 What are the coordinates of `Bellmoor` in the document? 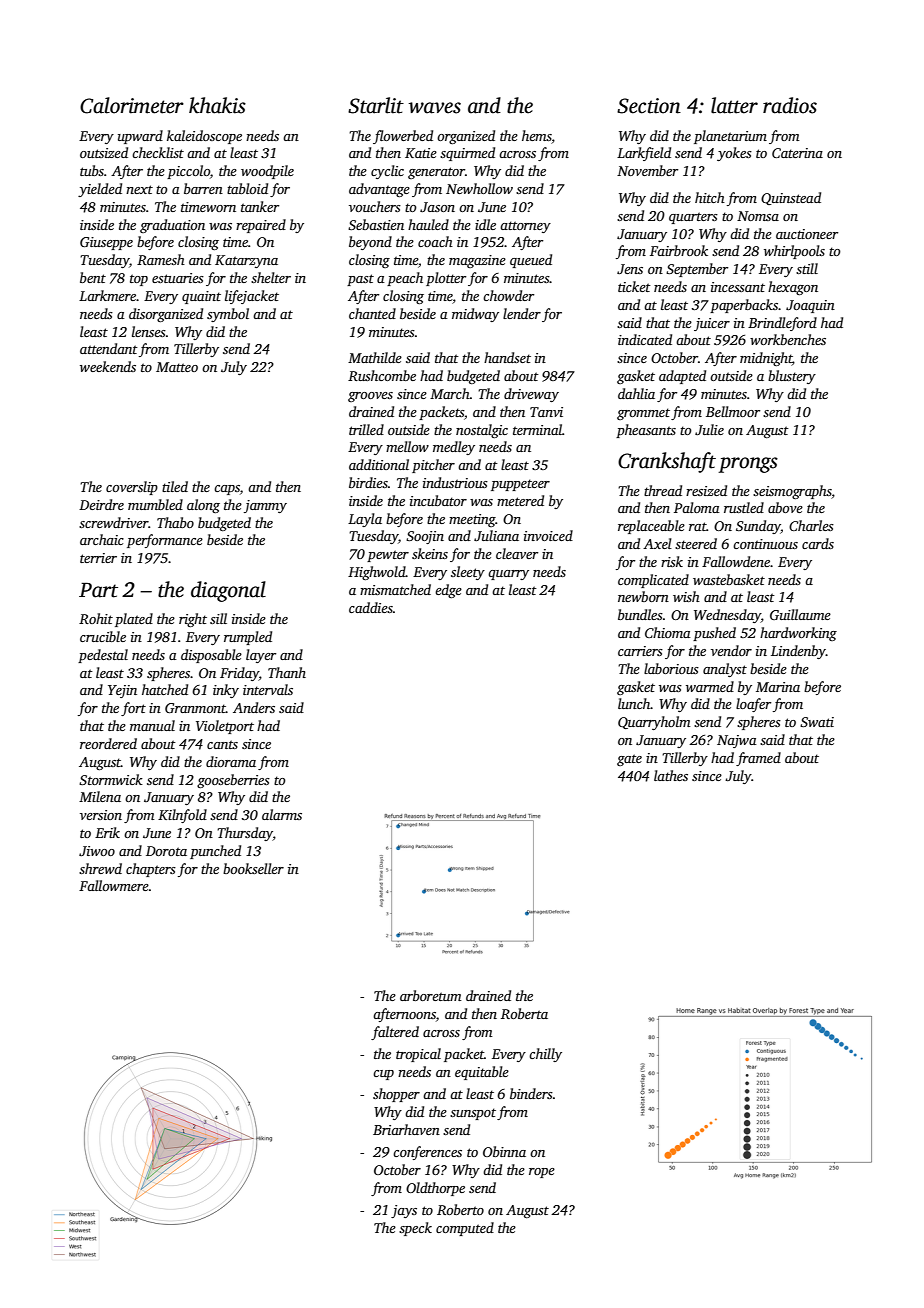 It's located at (733, 411).
